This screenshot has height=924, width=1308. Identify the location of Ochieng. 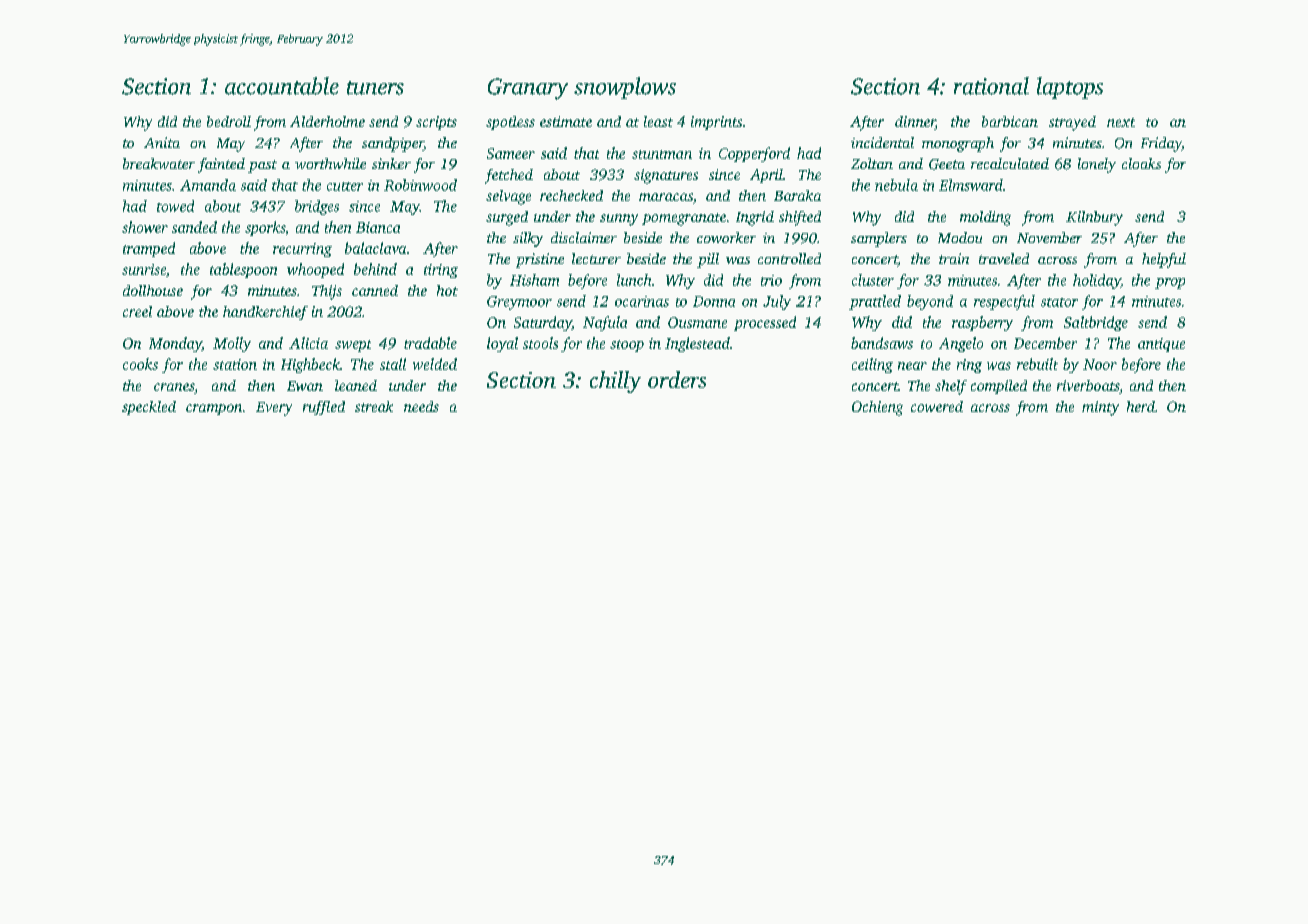
(877, 408).
